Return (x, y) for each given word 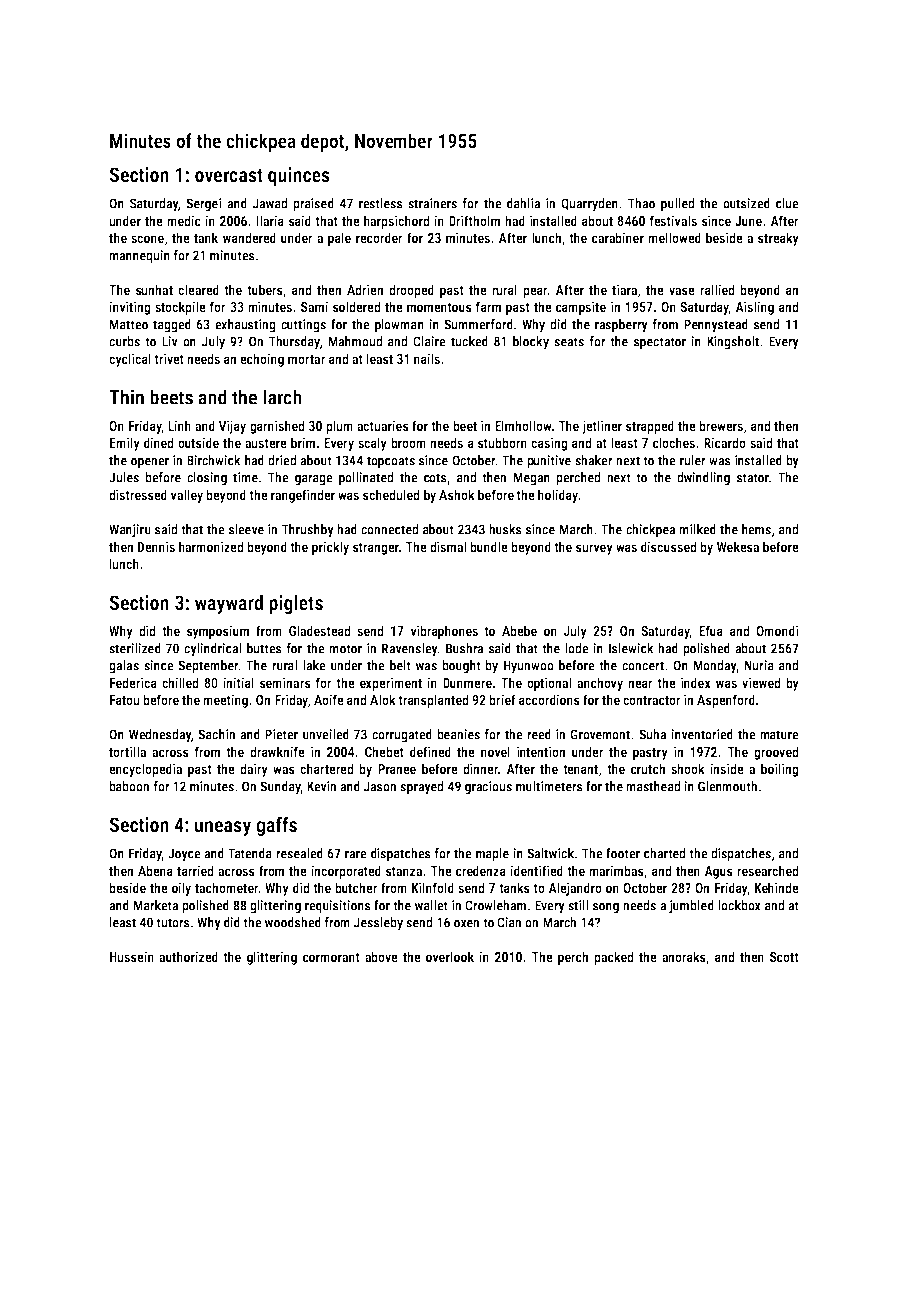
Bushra (464, 648)
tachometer (226, 887)
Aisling (754, 308)
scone (147, 239)
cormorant (331, 957)
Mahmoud (355, 341)
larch (282, 397)
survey (594, 549)
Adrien (365, 289)
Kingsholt (733, 343)
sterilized (135, 648)
